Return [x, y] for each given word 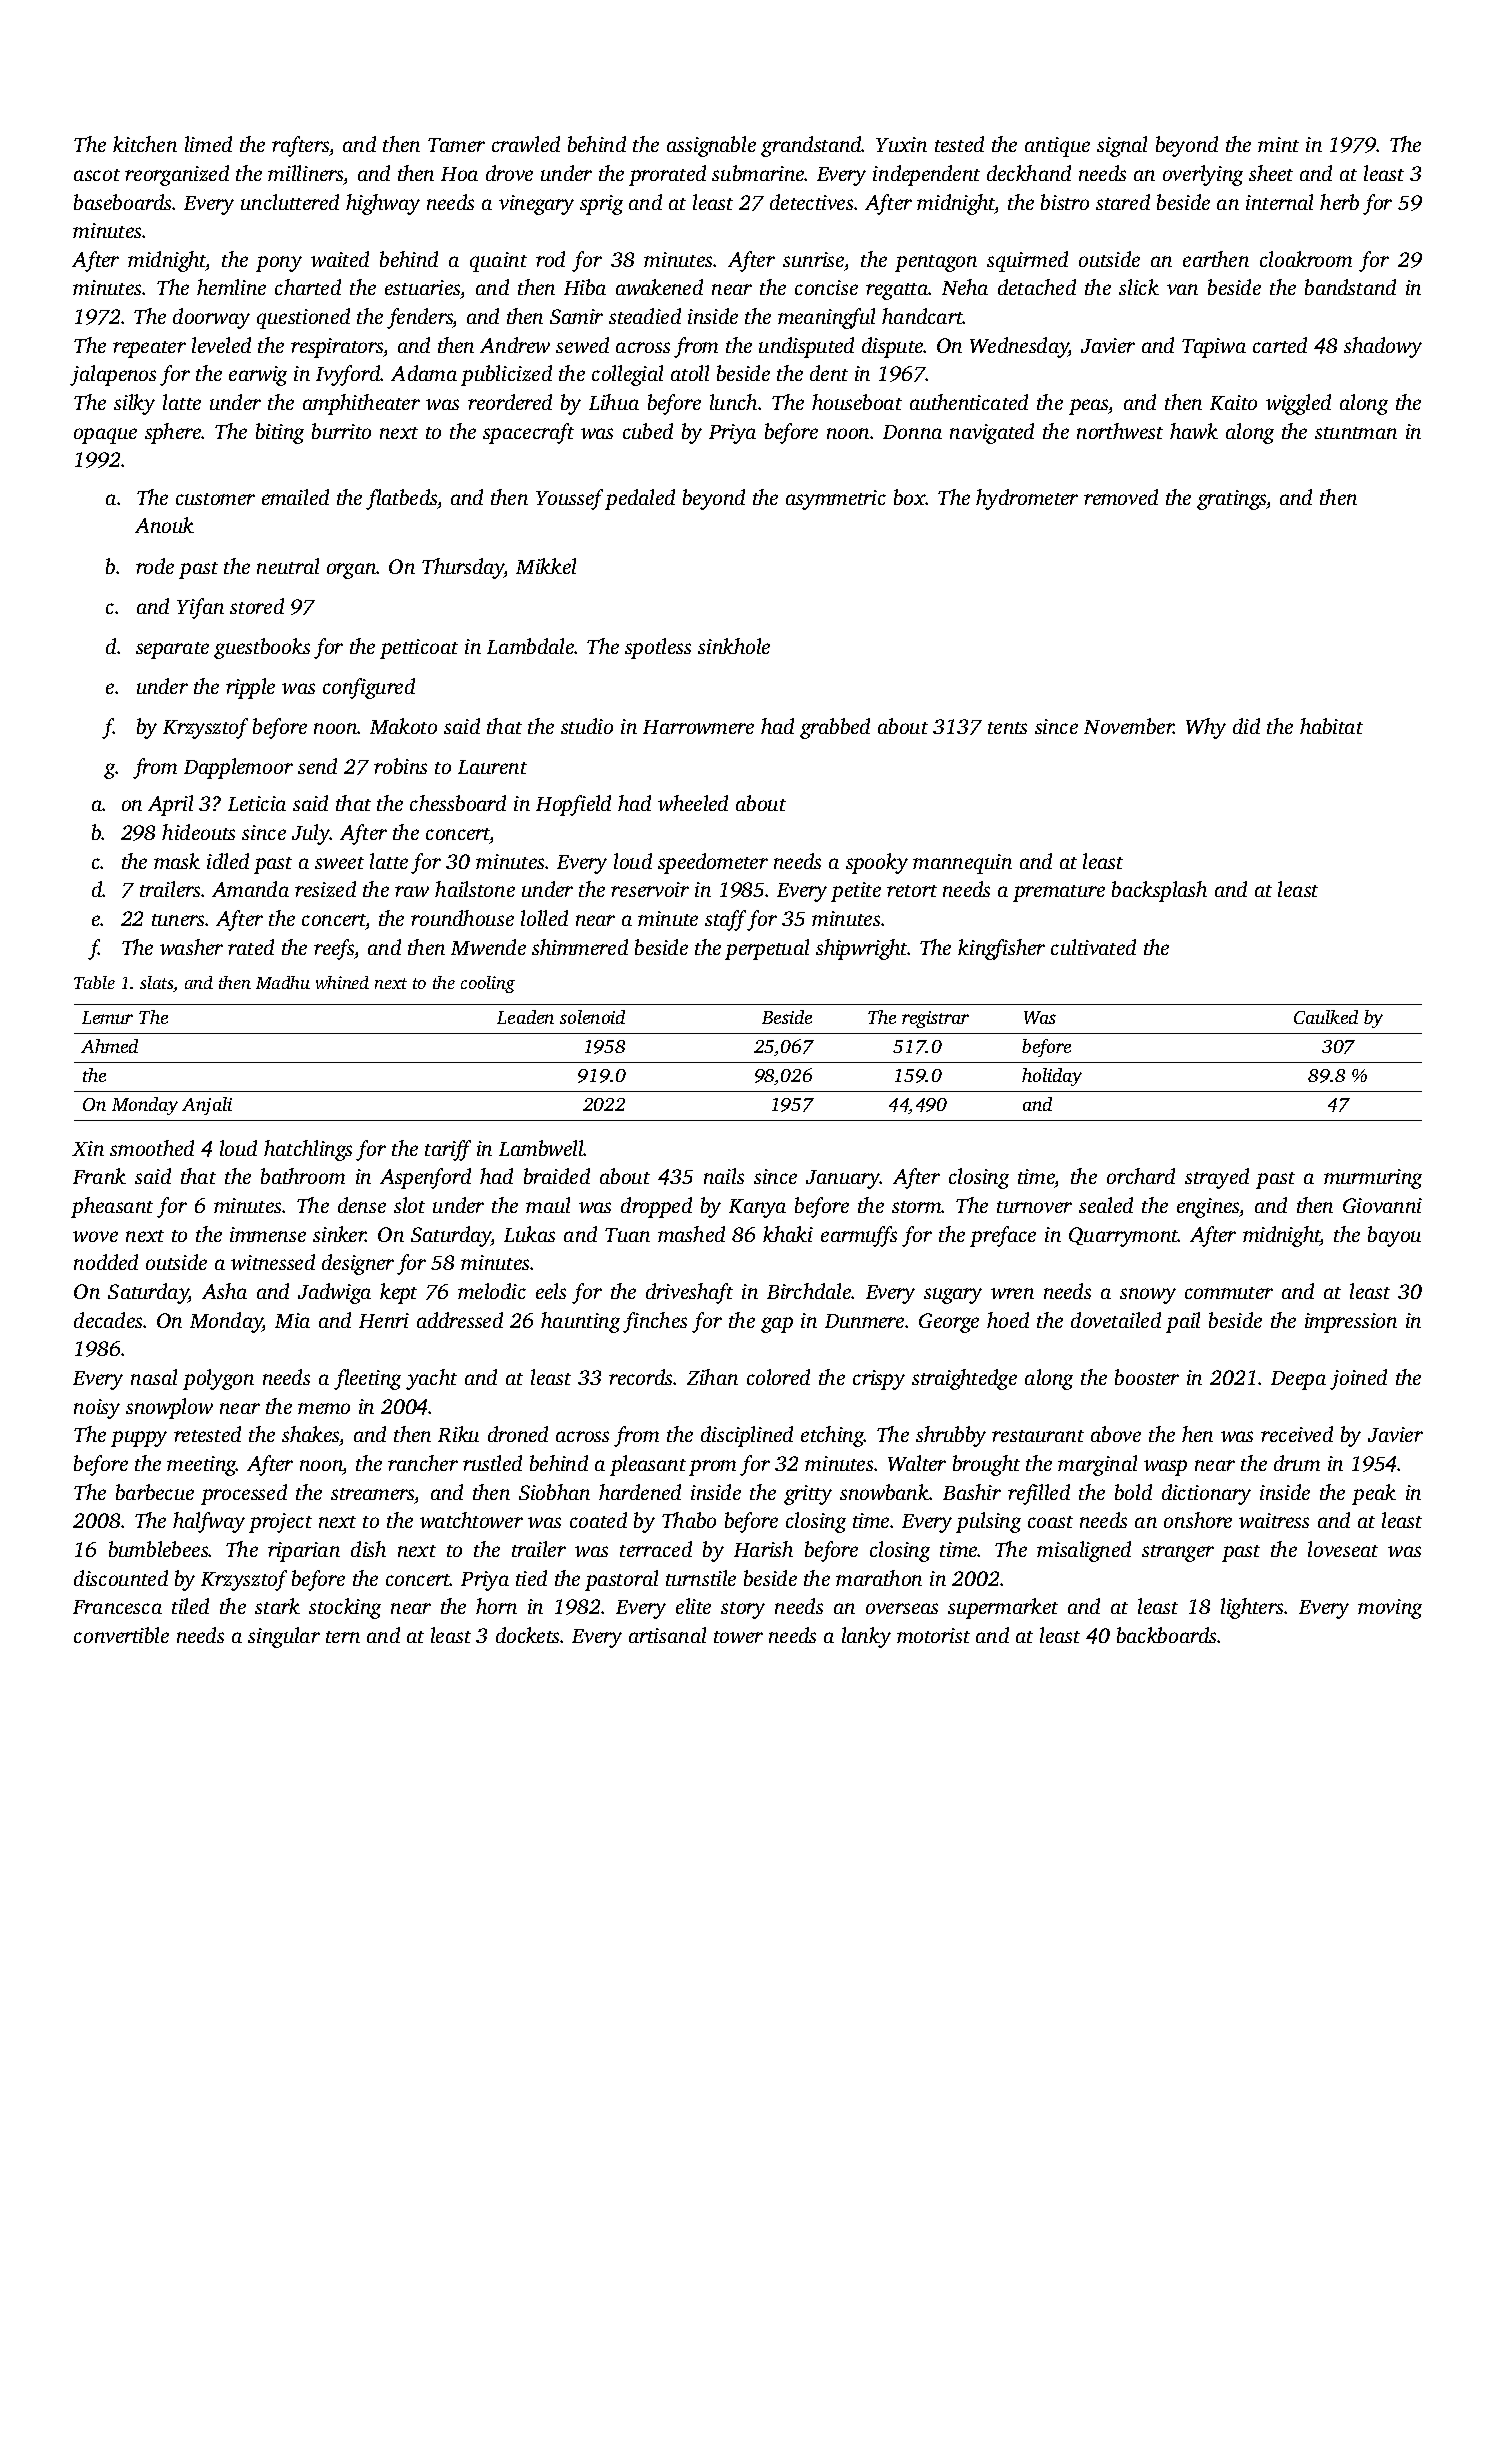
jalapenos [113, 375]
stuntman [1356, 433]
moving [1390, 1609]
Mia [292, 1320]
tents [1007, 728]
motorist [933, 1635]
